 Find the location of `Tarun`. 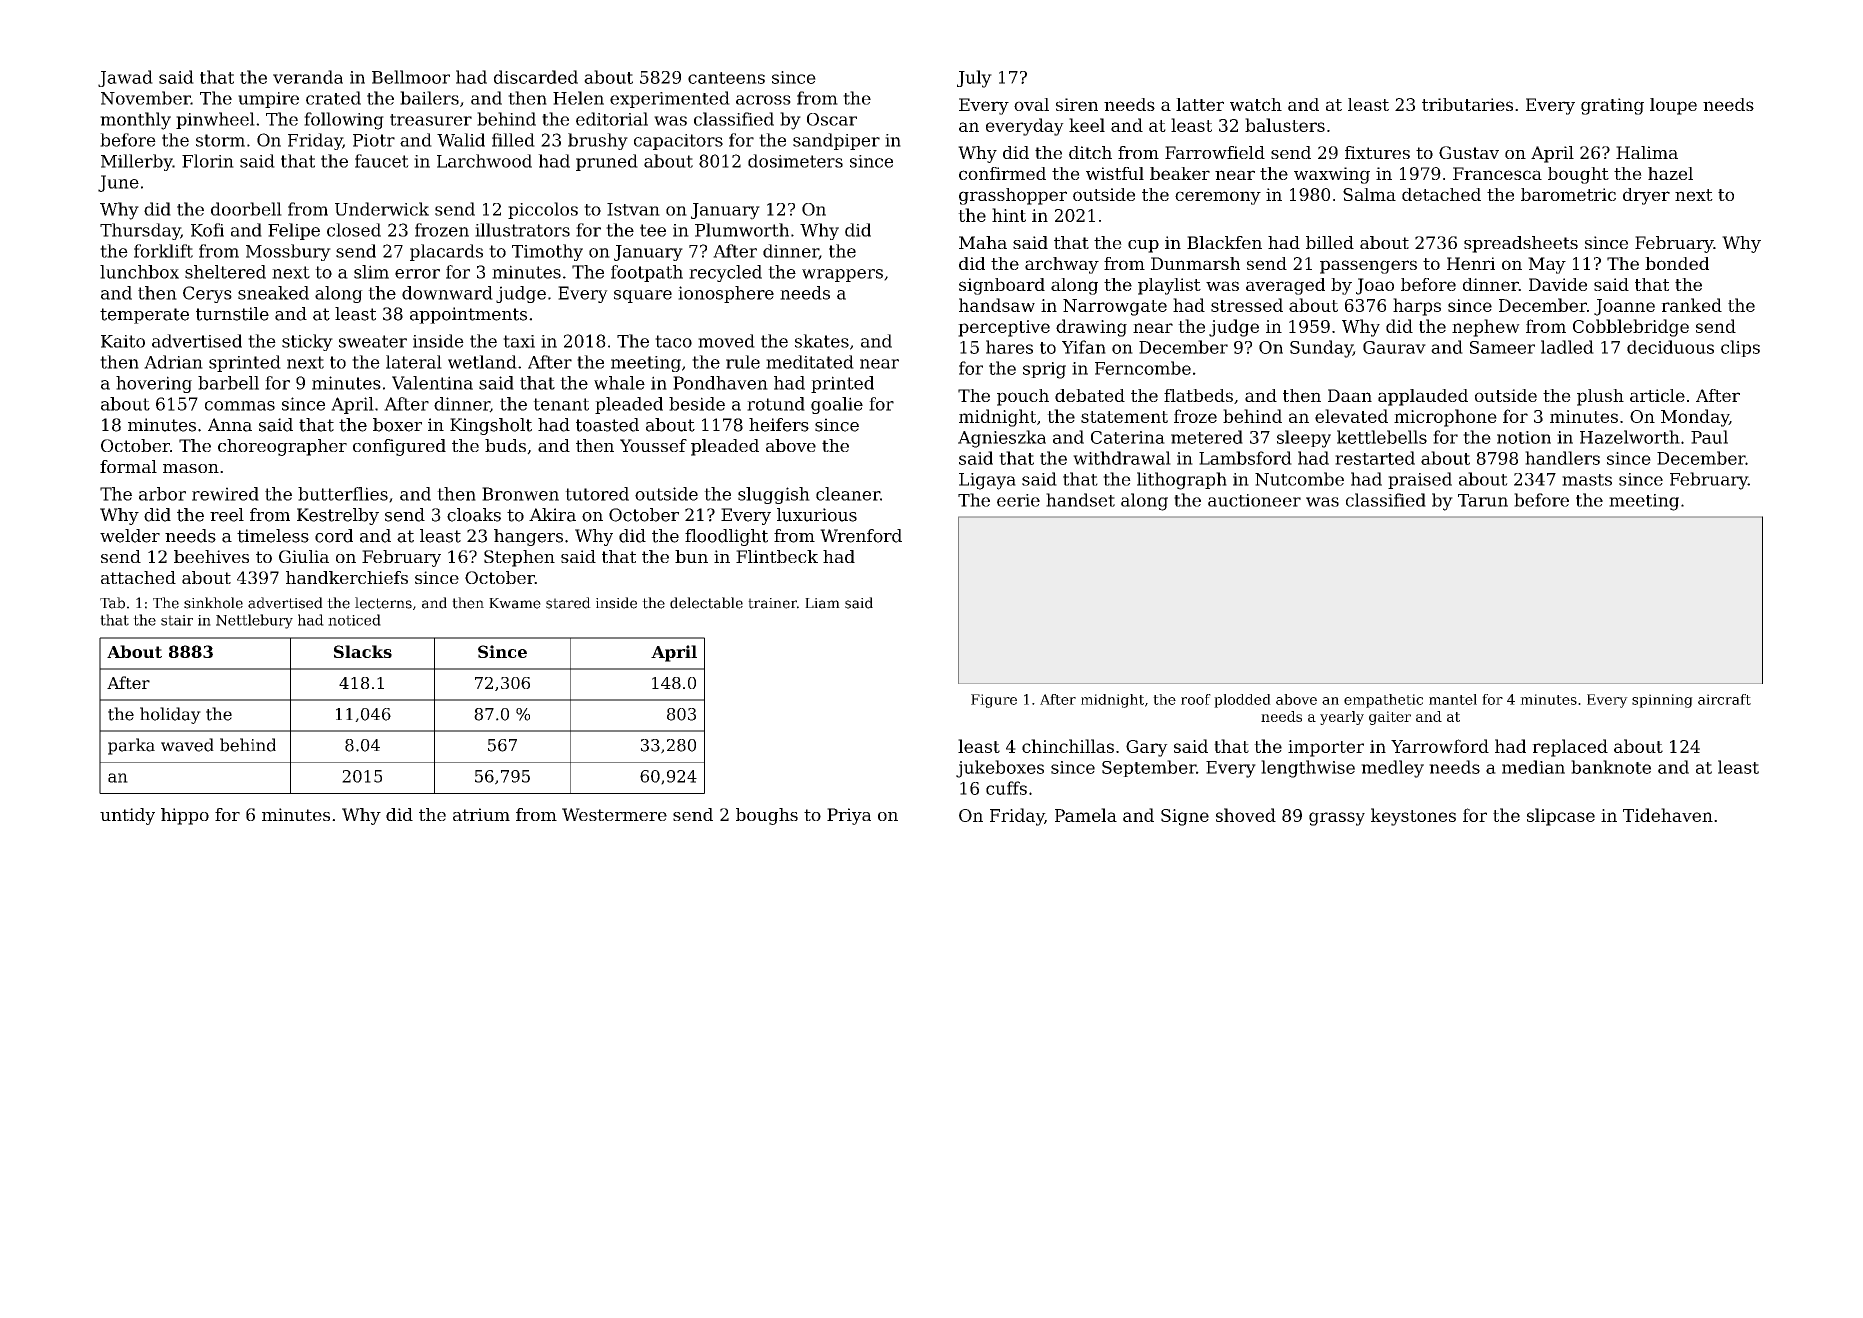

Tarun is located at coordinates (1483, 500).
